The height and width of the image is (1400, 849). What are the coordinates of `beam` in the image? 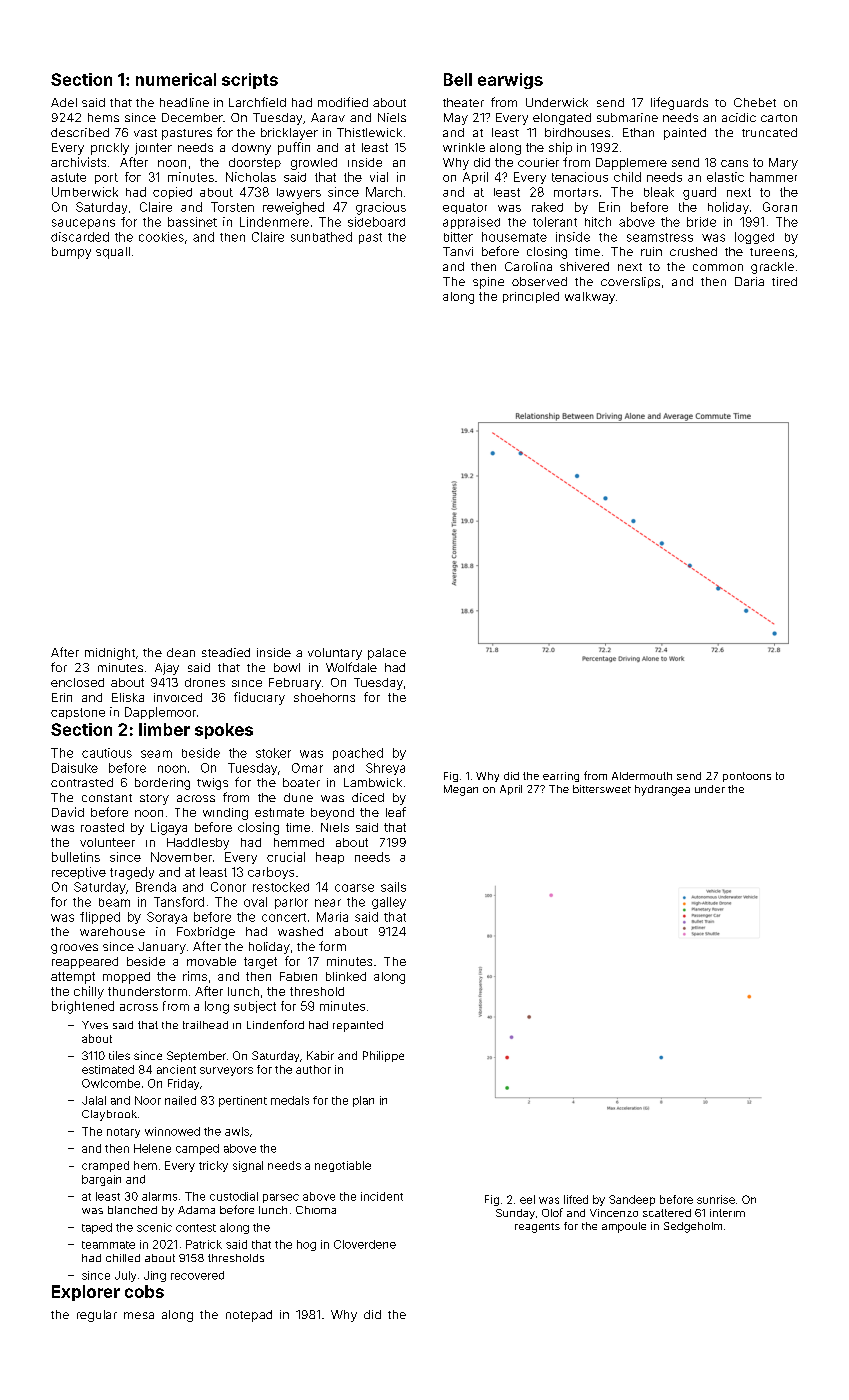 It's located at (114, 902).
